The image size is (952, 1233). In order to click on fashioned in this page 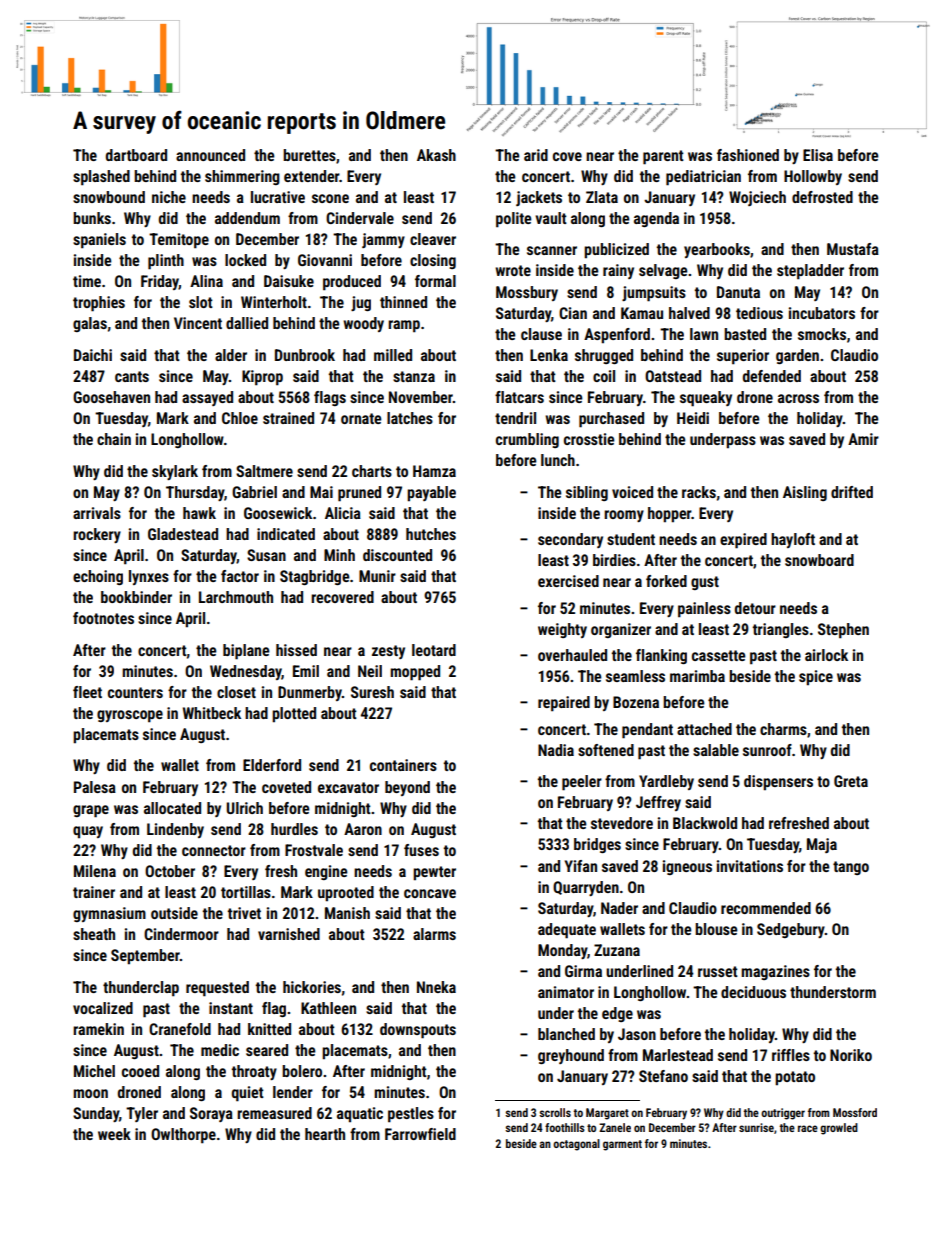, I will do `click(748, 155)`.
